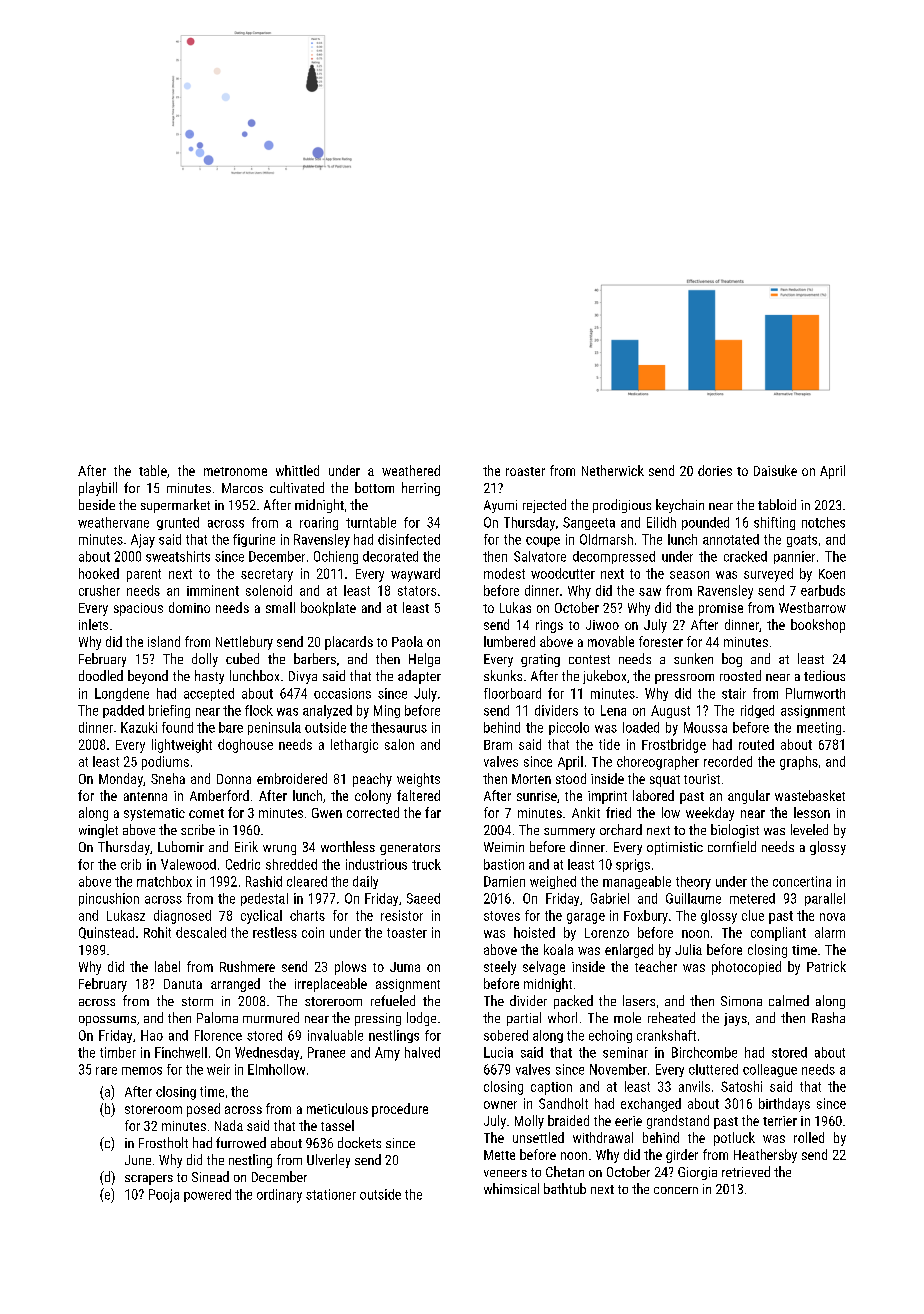 The width and height of the page is (924, 1314). Describe the element at coordinates (183, 984) in the page. I see `Danuta` at that location.
